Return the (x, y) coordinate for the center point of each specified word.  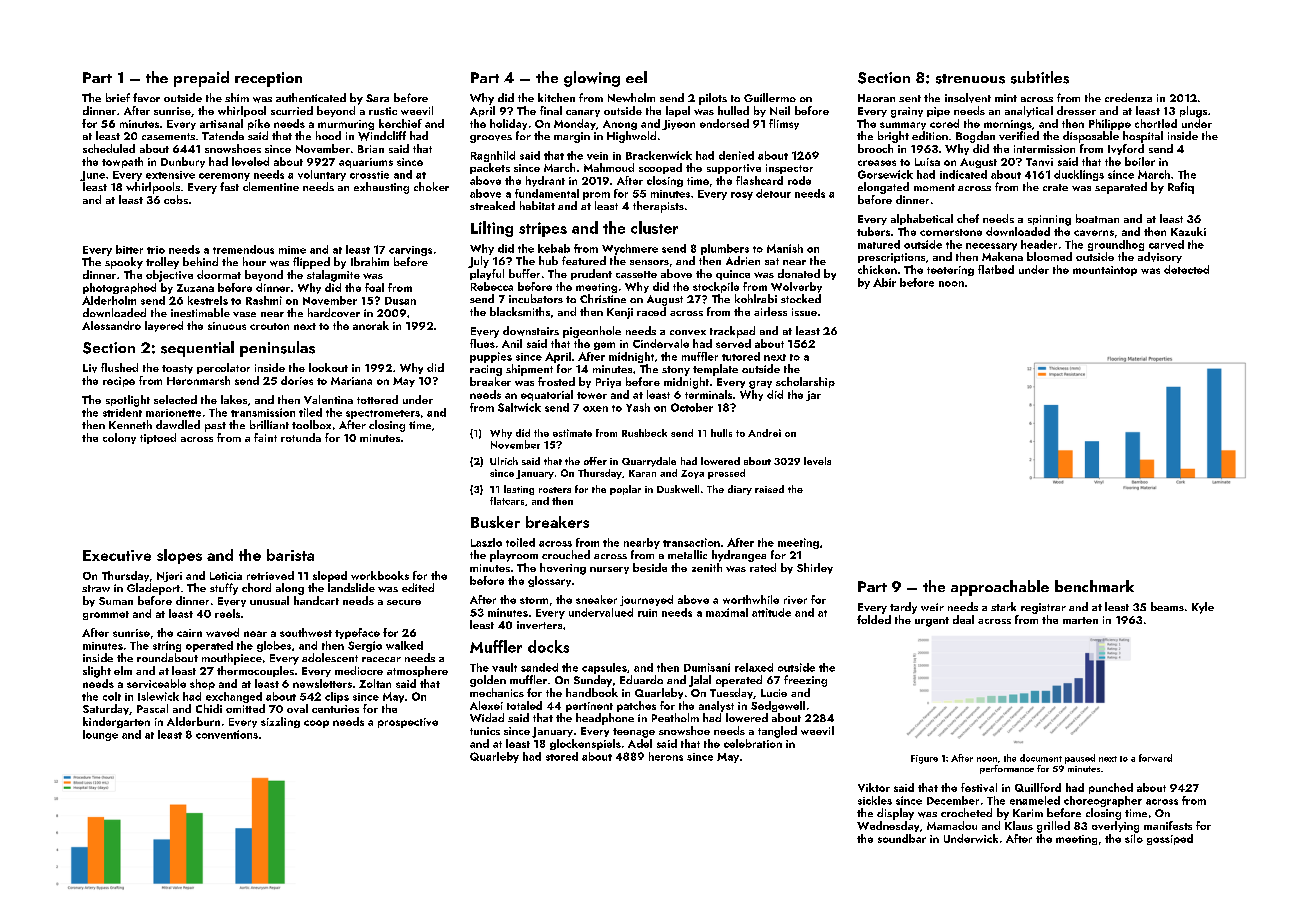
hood (328, 135)
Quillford (1038, 787)
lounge (100, 735)
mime (292, 250)
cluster (654, 227)
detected (1186, 269)
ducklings (1079, 175)
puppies (491, 357)
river (795, 600)
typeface (357, 633)
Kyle (1203, 608)
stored (562, 756)
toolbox (311, 424)
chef (968, 218)
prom (596, 196)
